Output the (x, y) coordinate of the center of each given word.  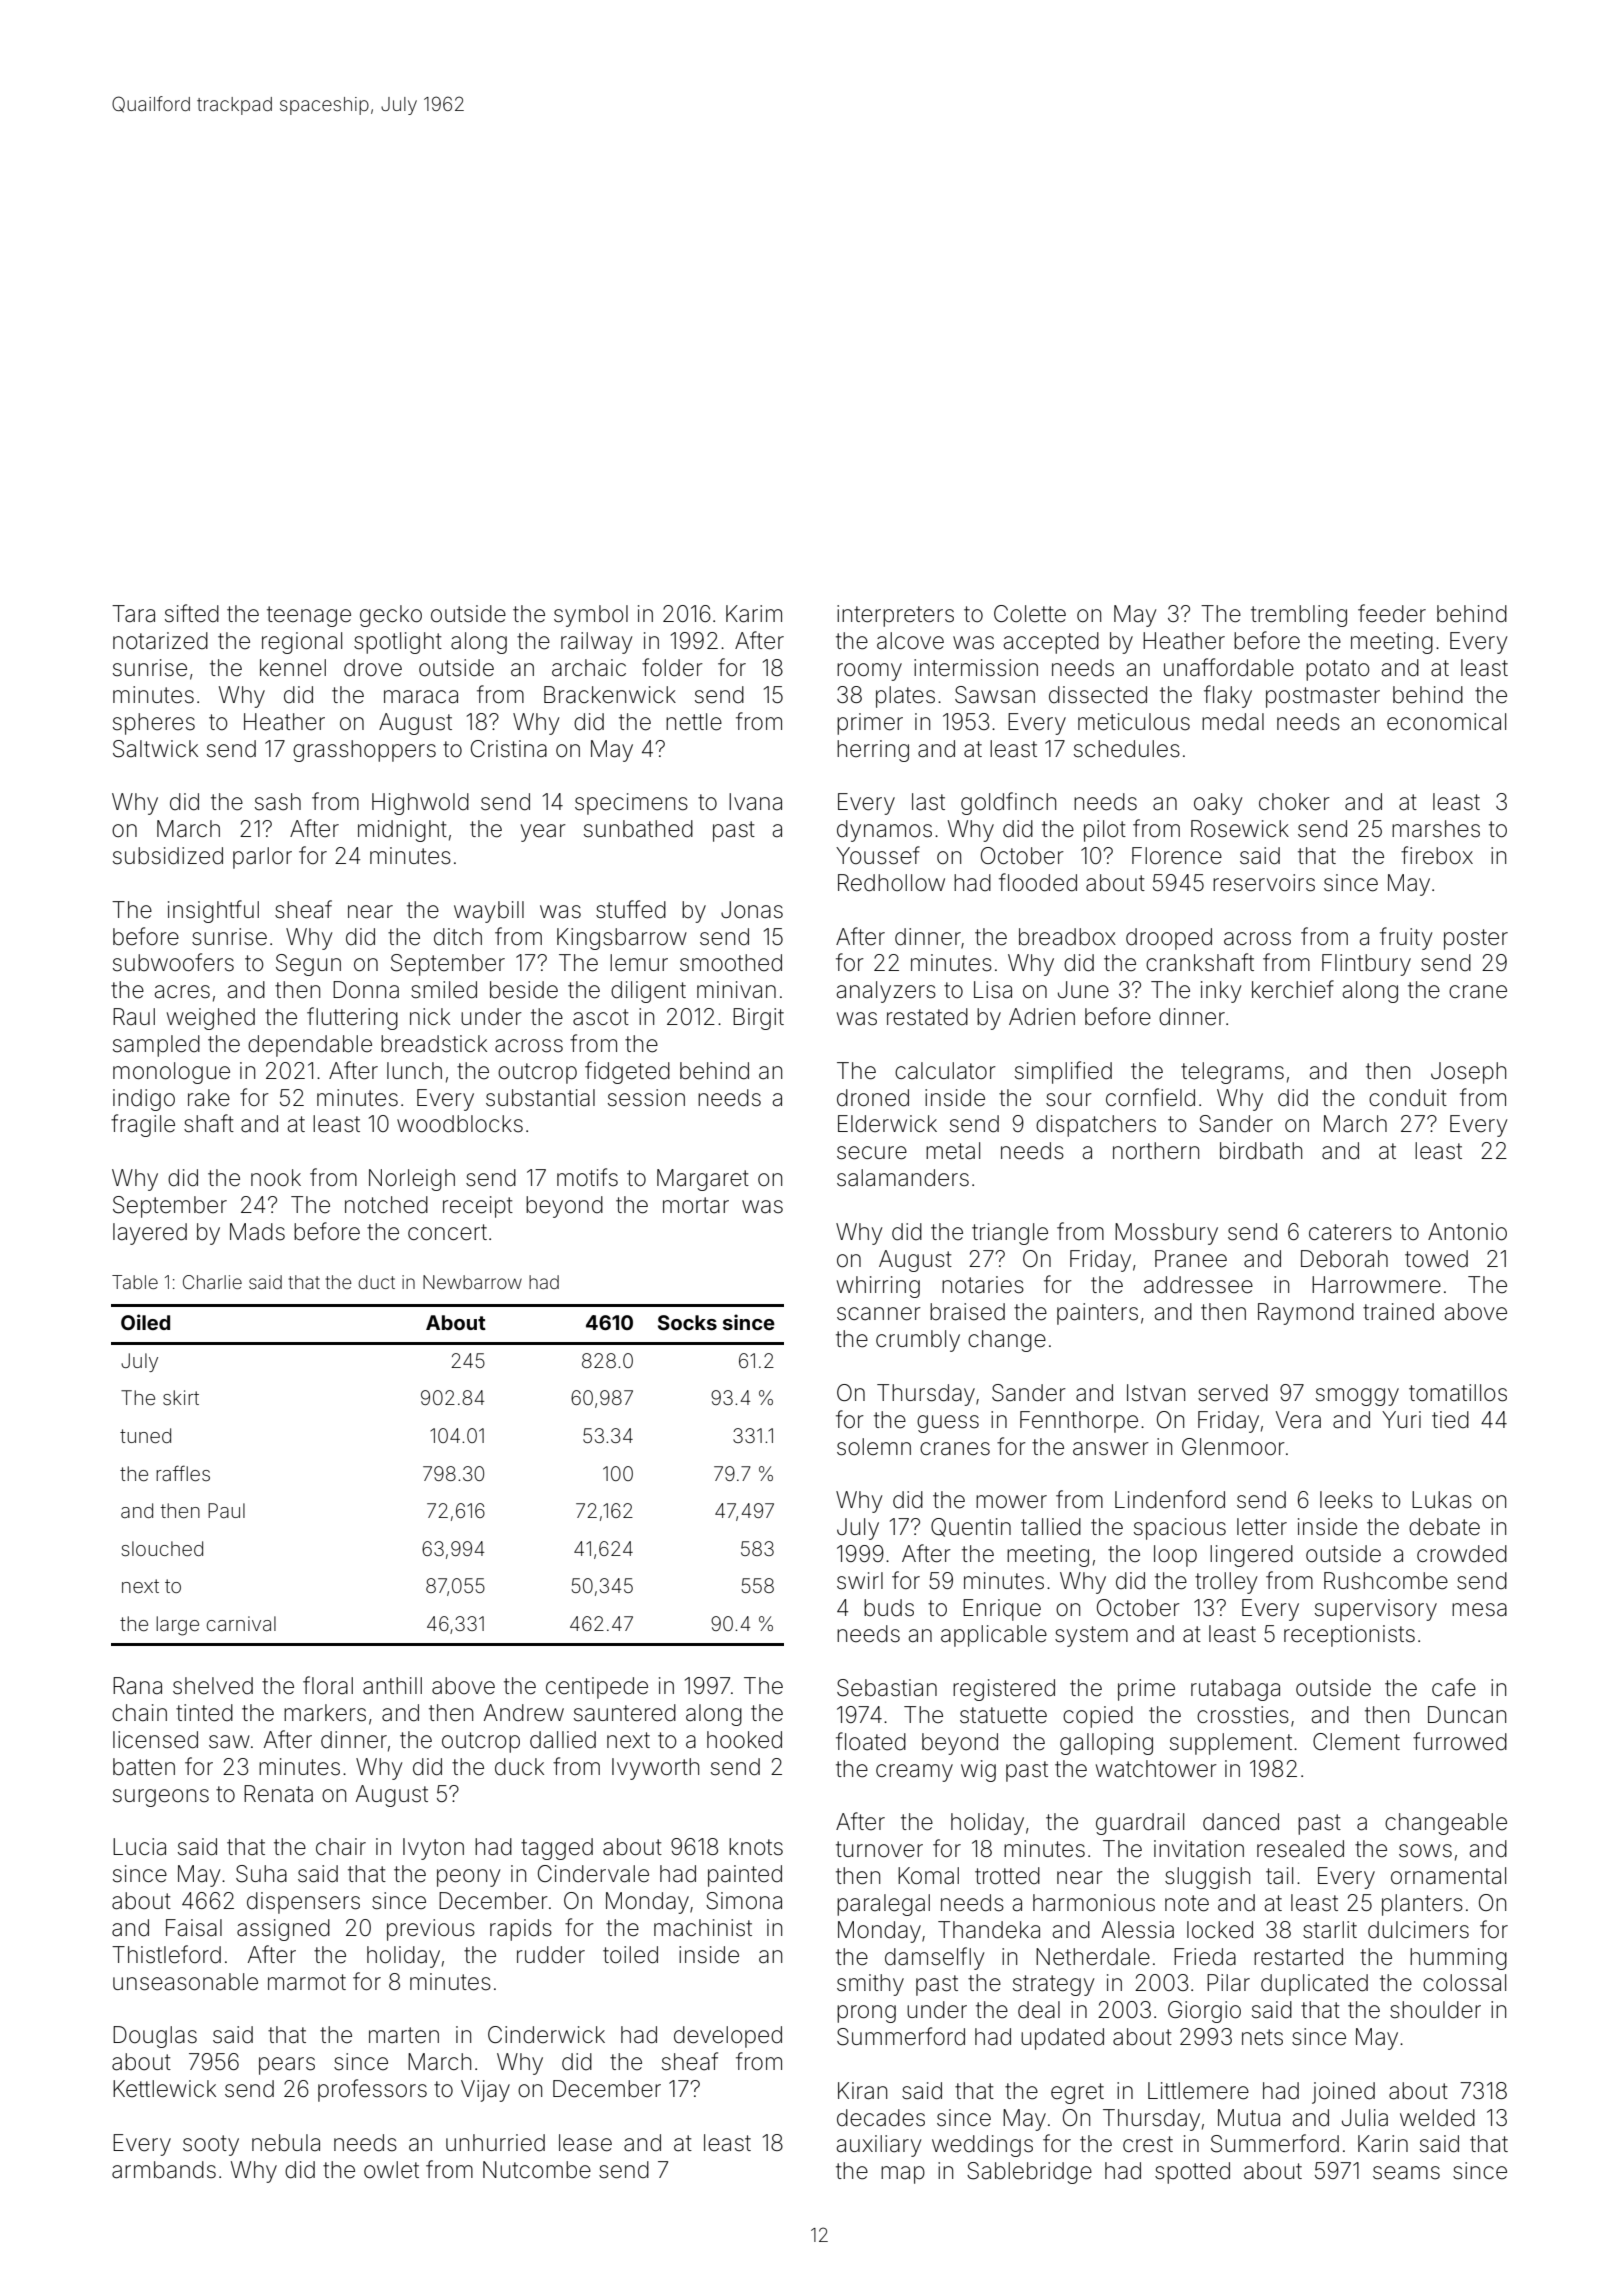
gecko (391, 616)
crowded (1462, 1554)
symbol (591, 616)
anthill (392, 1686)
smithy (870, 1985)
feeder (1392, 613)
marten (404, 2035)
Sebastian (887, 1688)
